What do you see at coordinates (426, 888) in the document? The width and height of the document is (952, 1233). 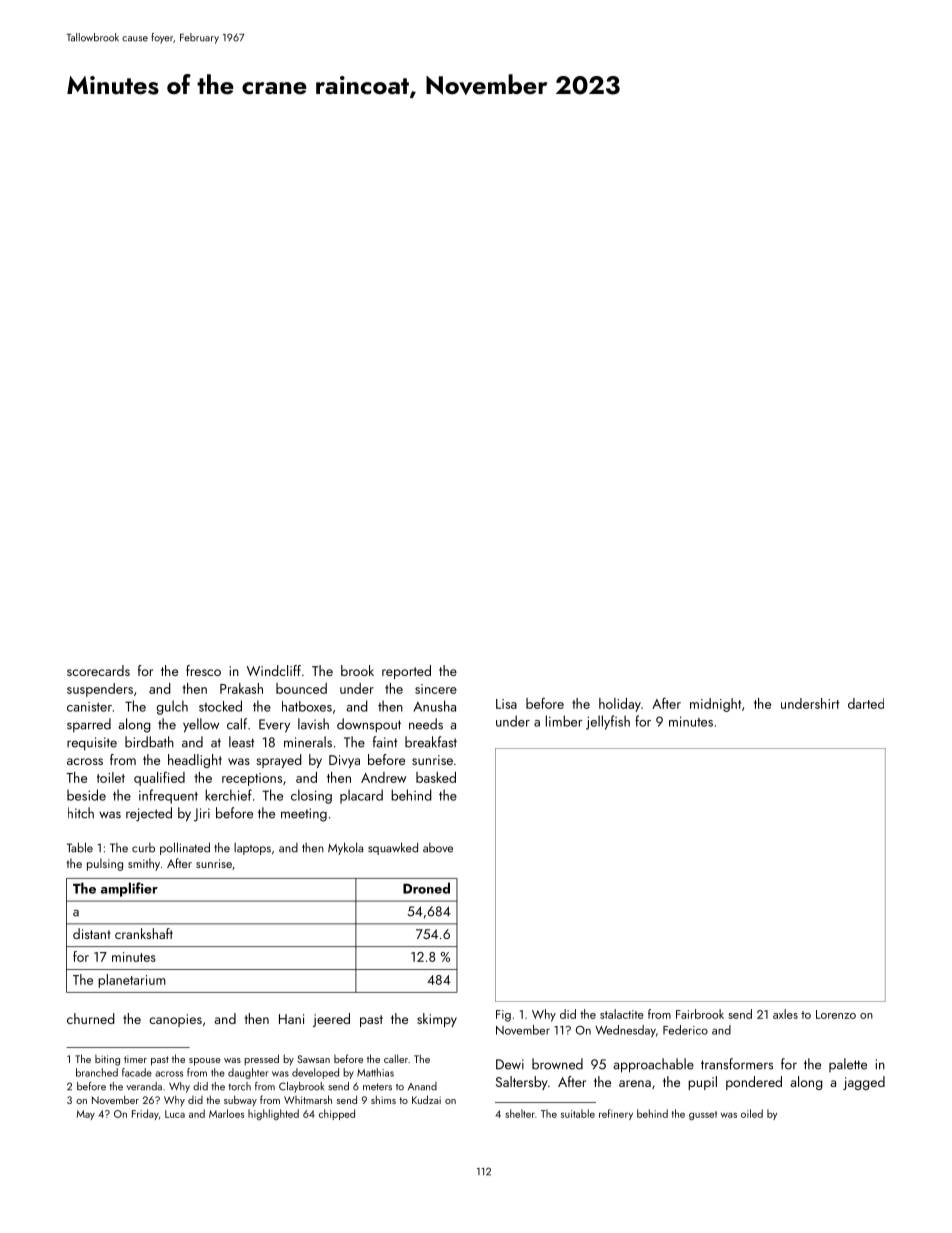 I see `Droned` at bounding box center [426, 888].
